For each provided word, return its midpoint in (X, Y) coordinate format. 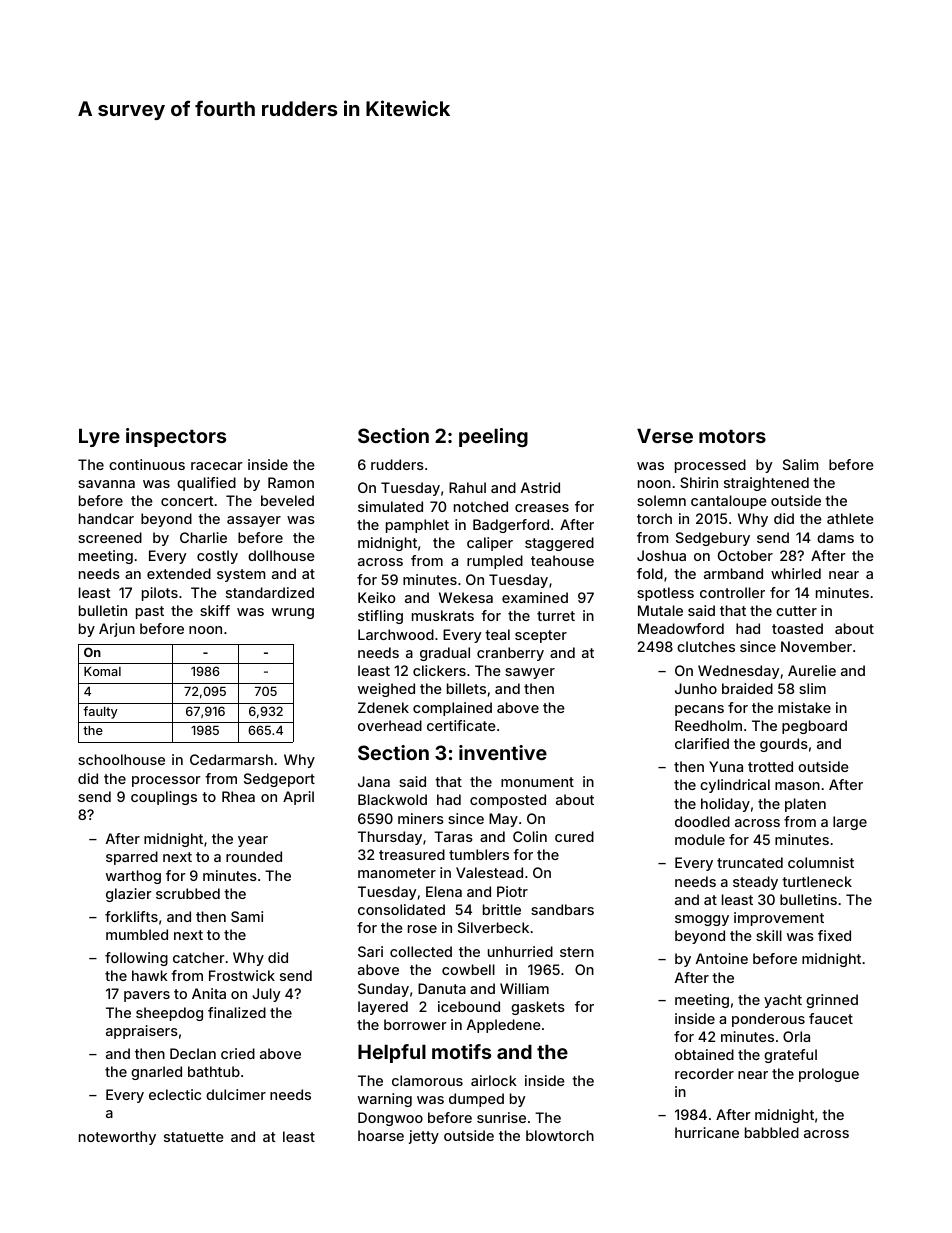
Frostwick (242, 975)
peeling (493, 437)
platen (805, 805)
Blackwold (392, 799)
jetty (424, 1137)
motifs (461, 1051)
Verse (665, 435)
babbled (772, 1132)
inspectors (176, 437)
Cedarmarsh (231, 759)
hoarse (381, 1135)
